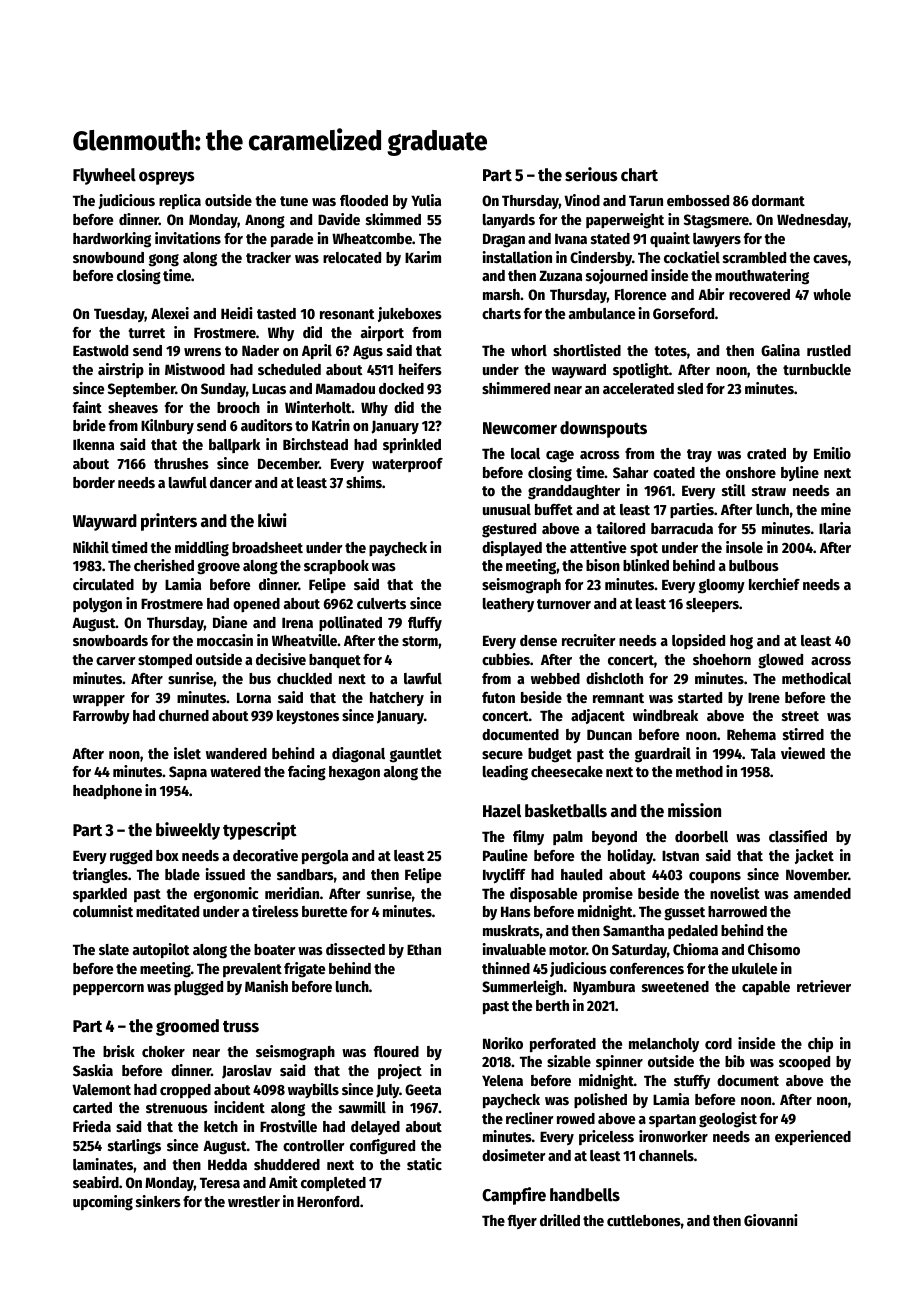 The width and height of the screenshot is (924, 1308). Describe the element at coordinates (268, 257) in the screenshot. I see `tracker` at that location.
